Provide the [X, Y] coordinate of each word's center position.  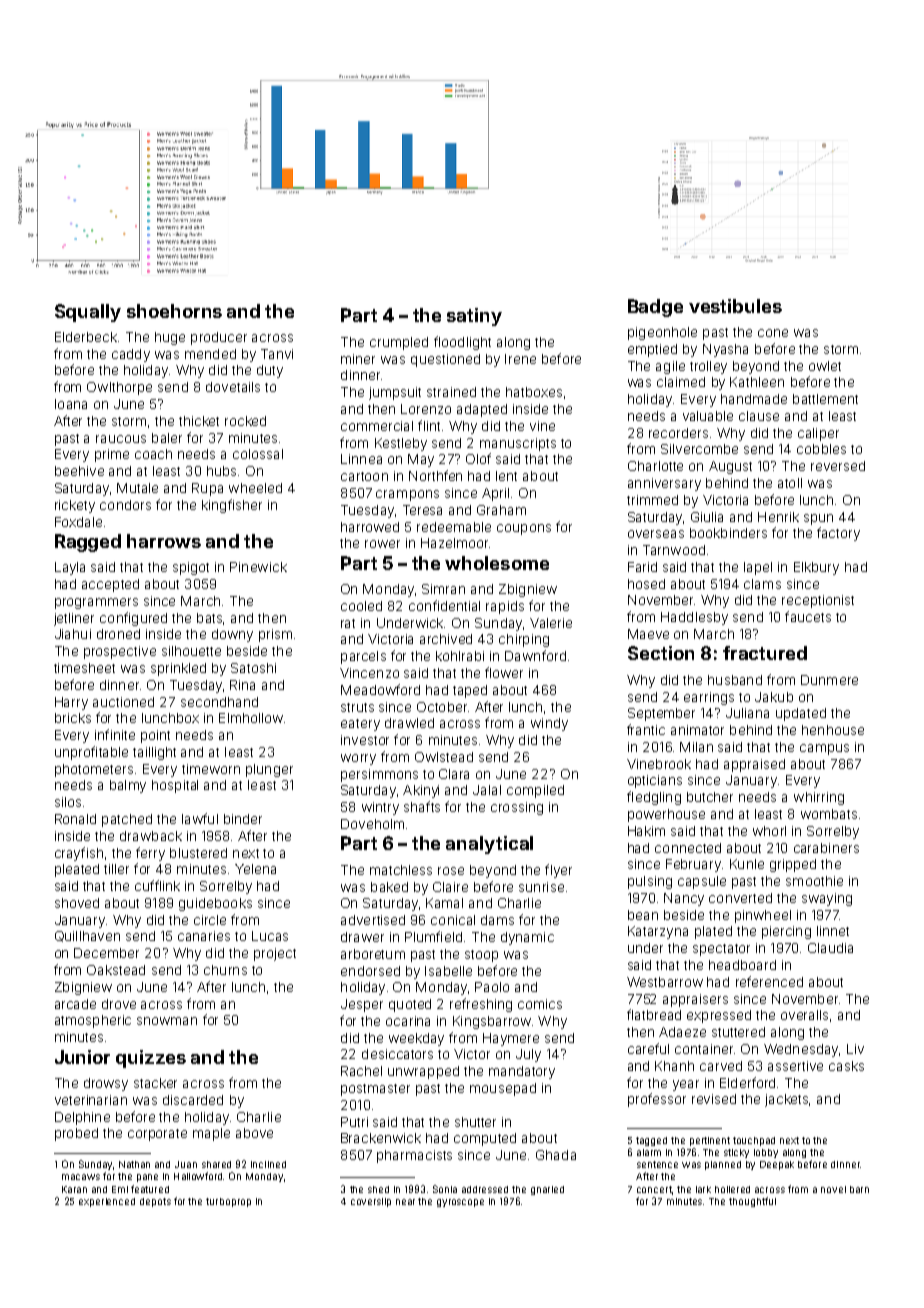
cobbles [821, 449]
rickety [75, 506]
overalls [804, 1015]
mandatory [522, 1072]
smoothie [814, 881]
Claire [450, 887]
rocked [245, 421]
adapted [482, 410]
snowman [167, 1021]
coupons [524, 529]
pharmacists [414, 1156]
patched [127, 820]
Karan [74, 1189]
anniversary [664, 484]
